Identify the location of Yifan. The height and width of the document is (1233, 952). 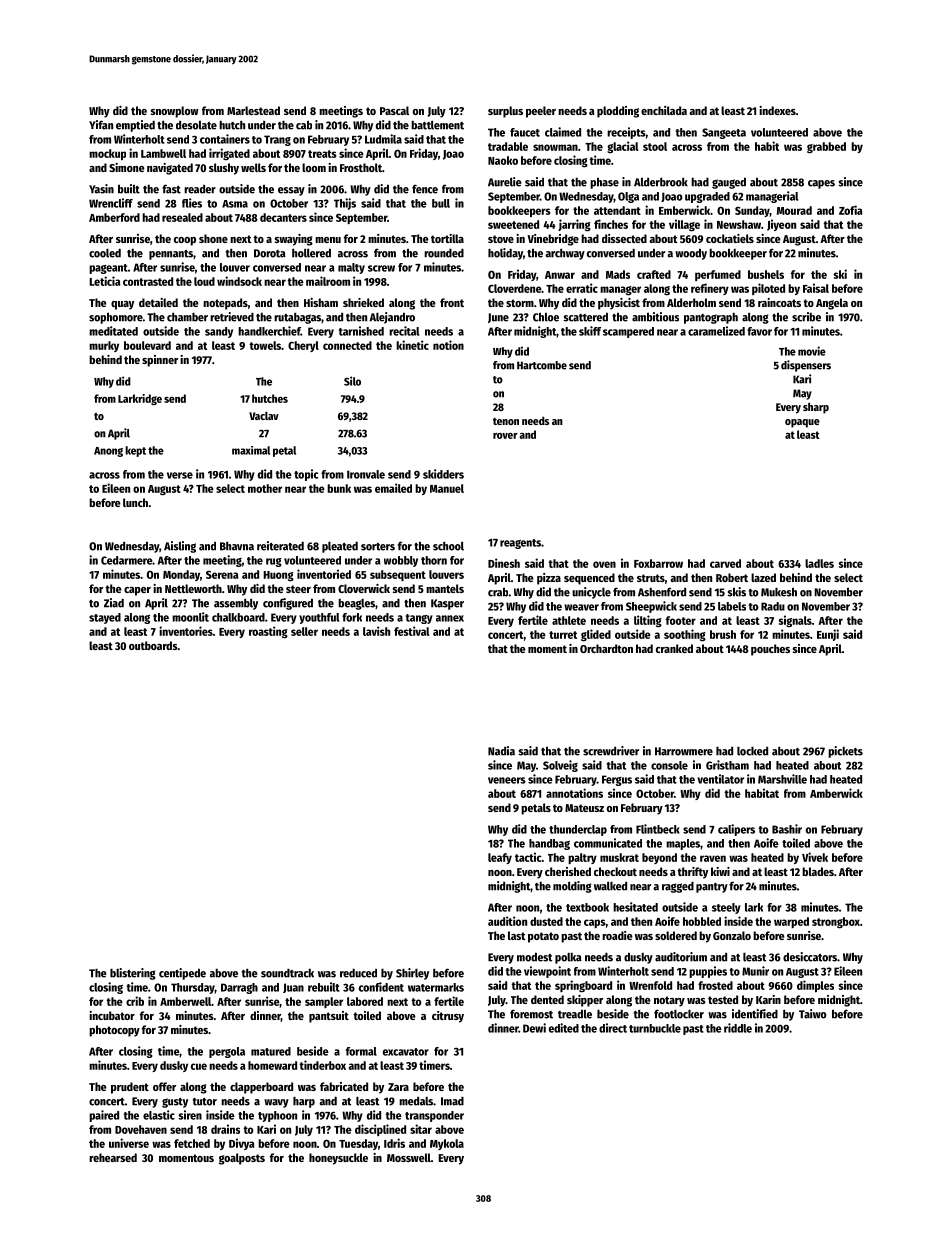
(101, 125).
